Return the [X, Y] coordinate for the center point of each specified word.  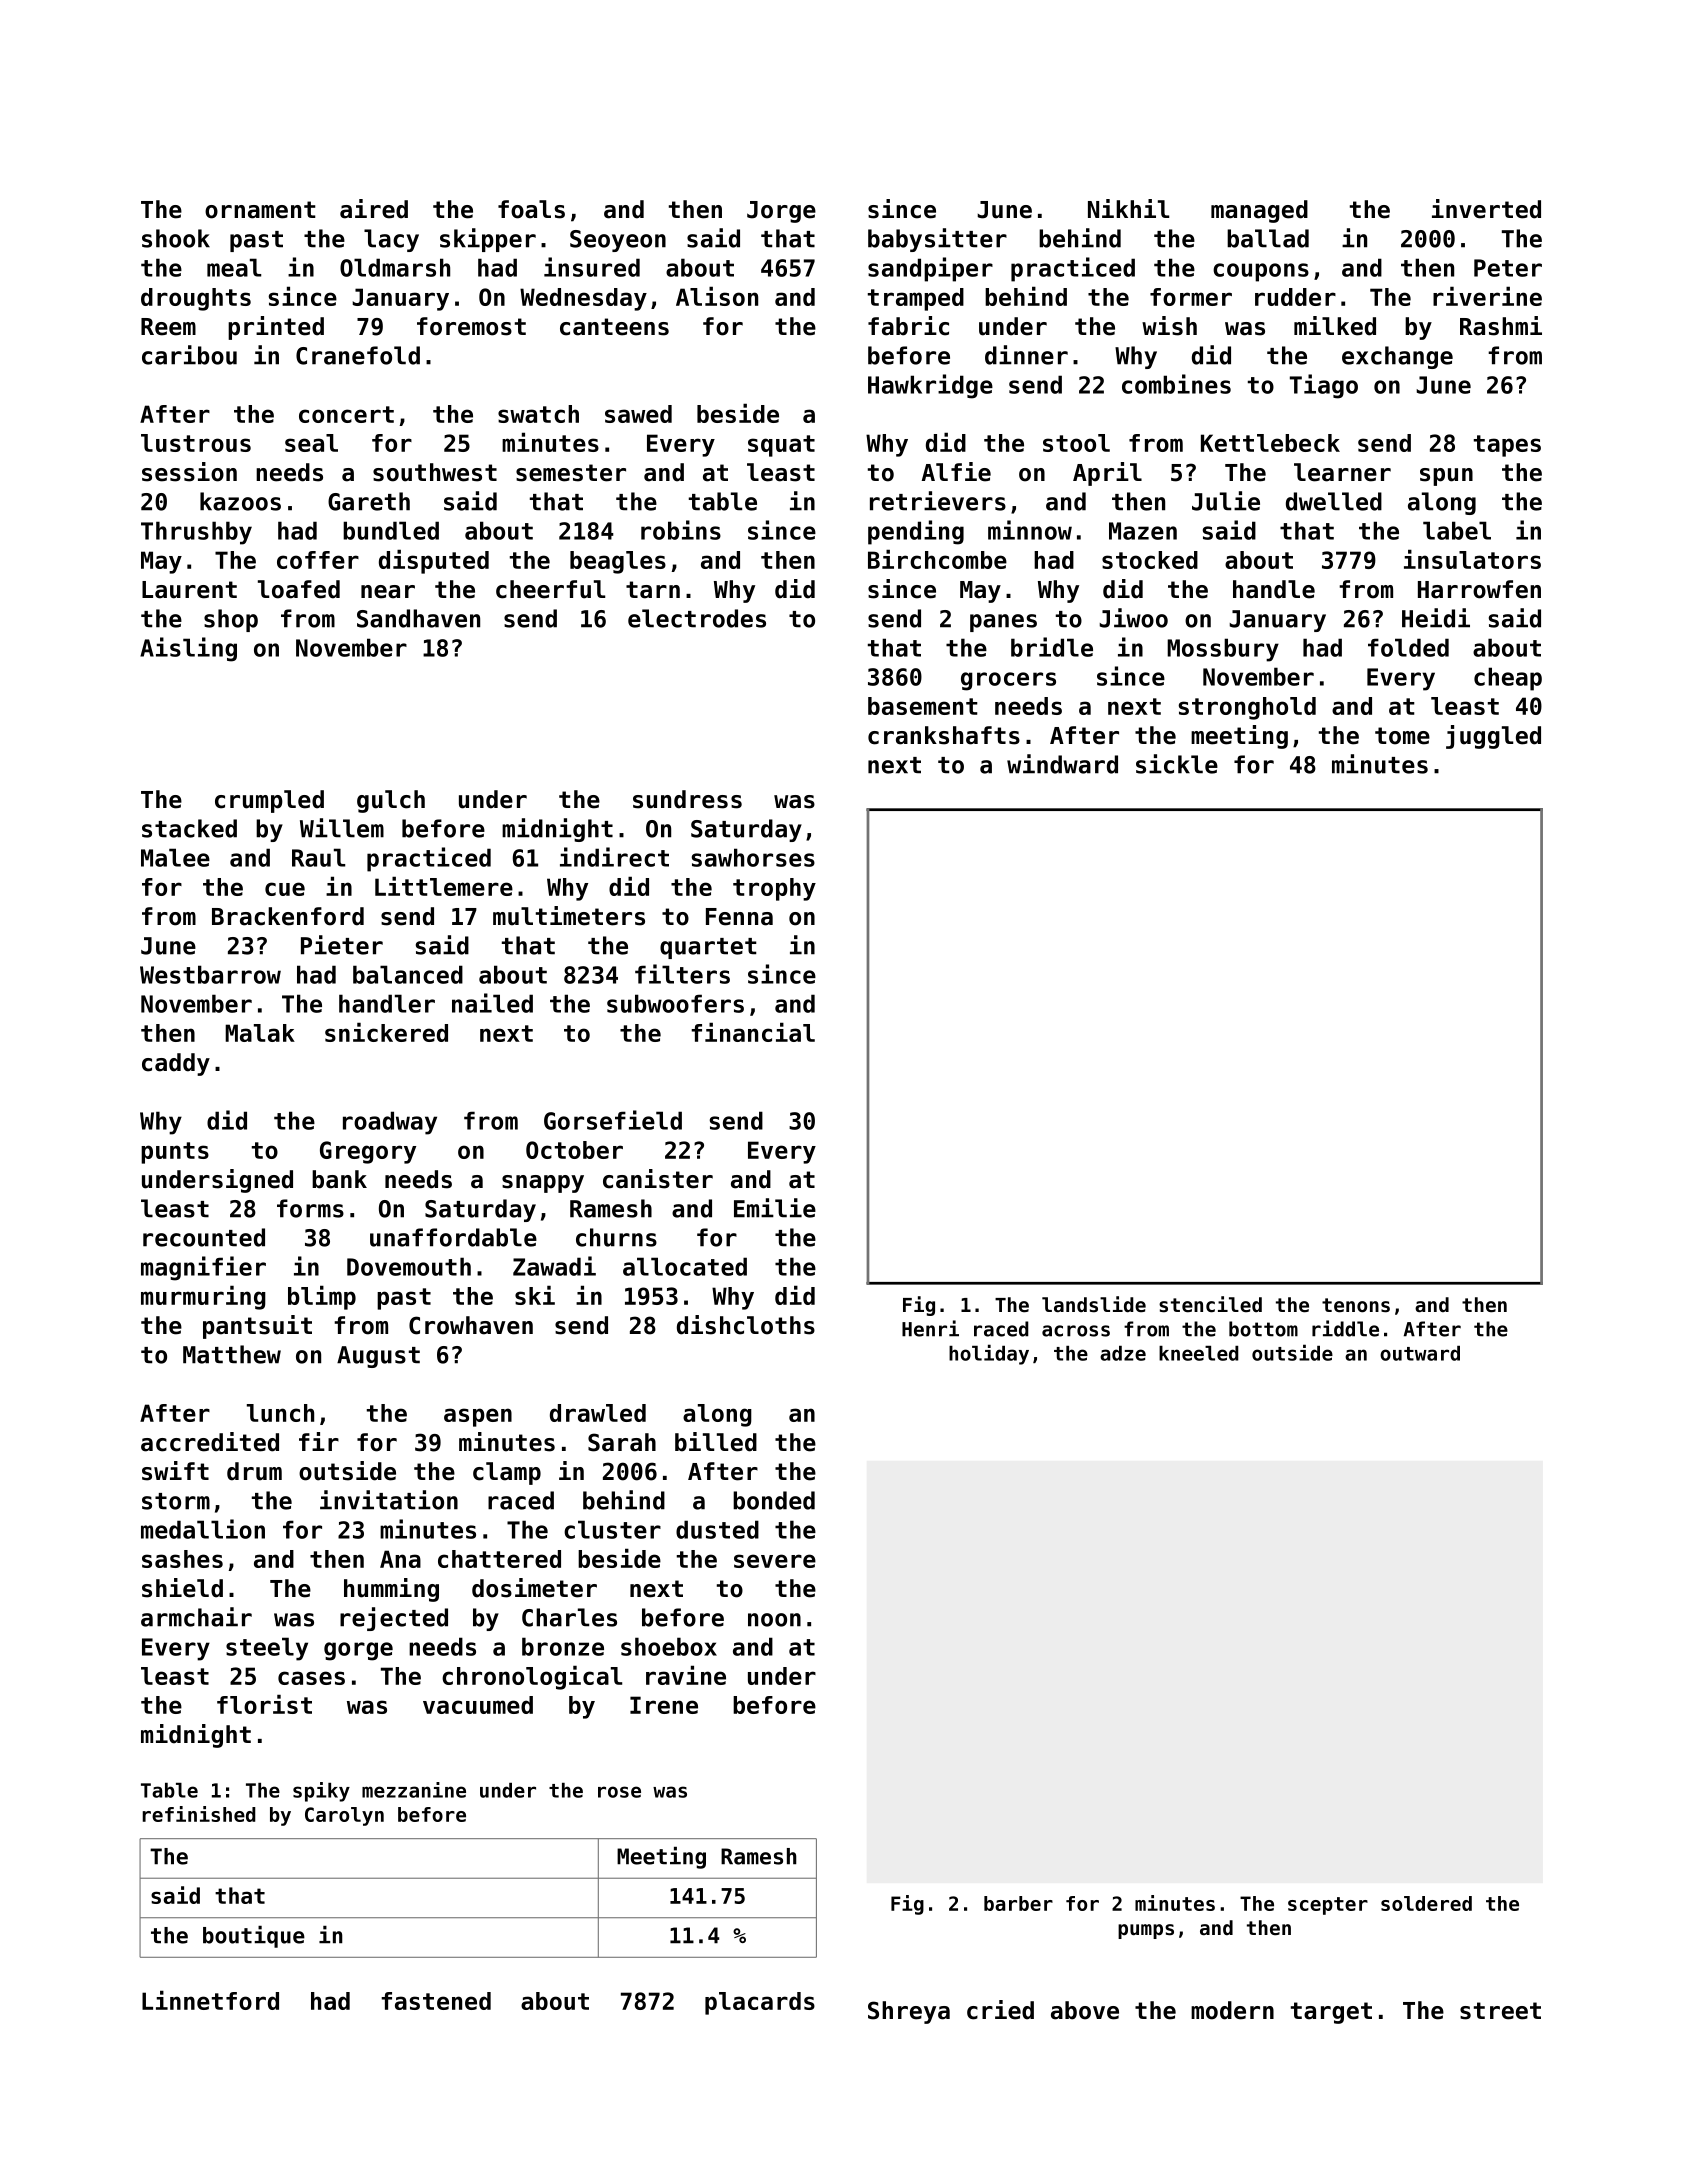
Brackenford [288, 916]
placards [760, 2003]
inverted [1486, 209]
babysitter [937, 240]
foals [531, 209]
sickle [1177, 764]
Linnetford [210, 2000]
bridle [1052, 647]
